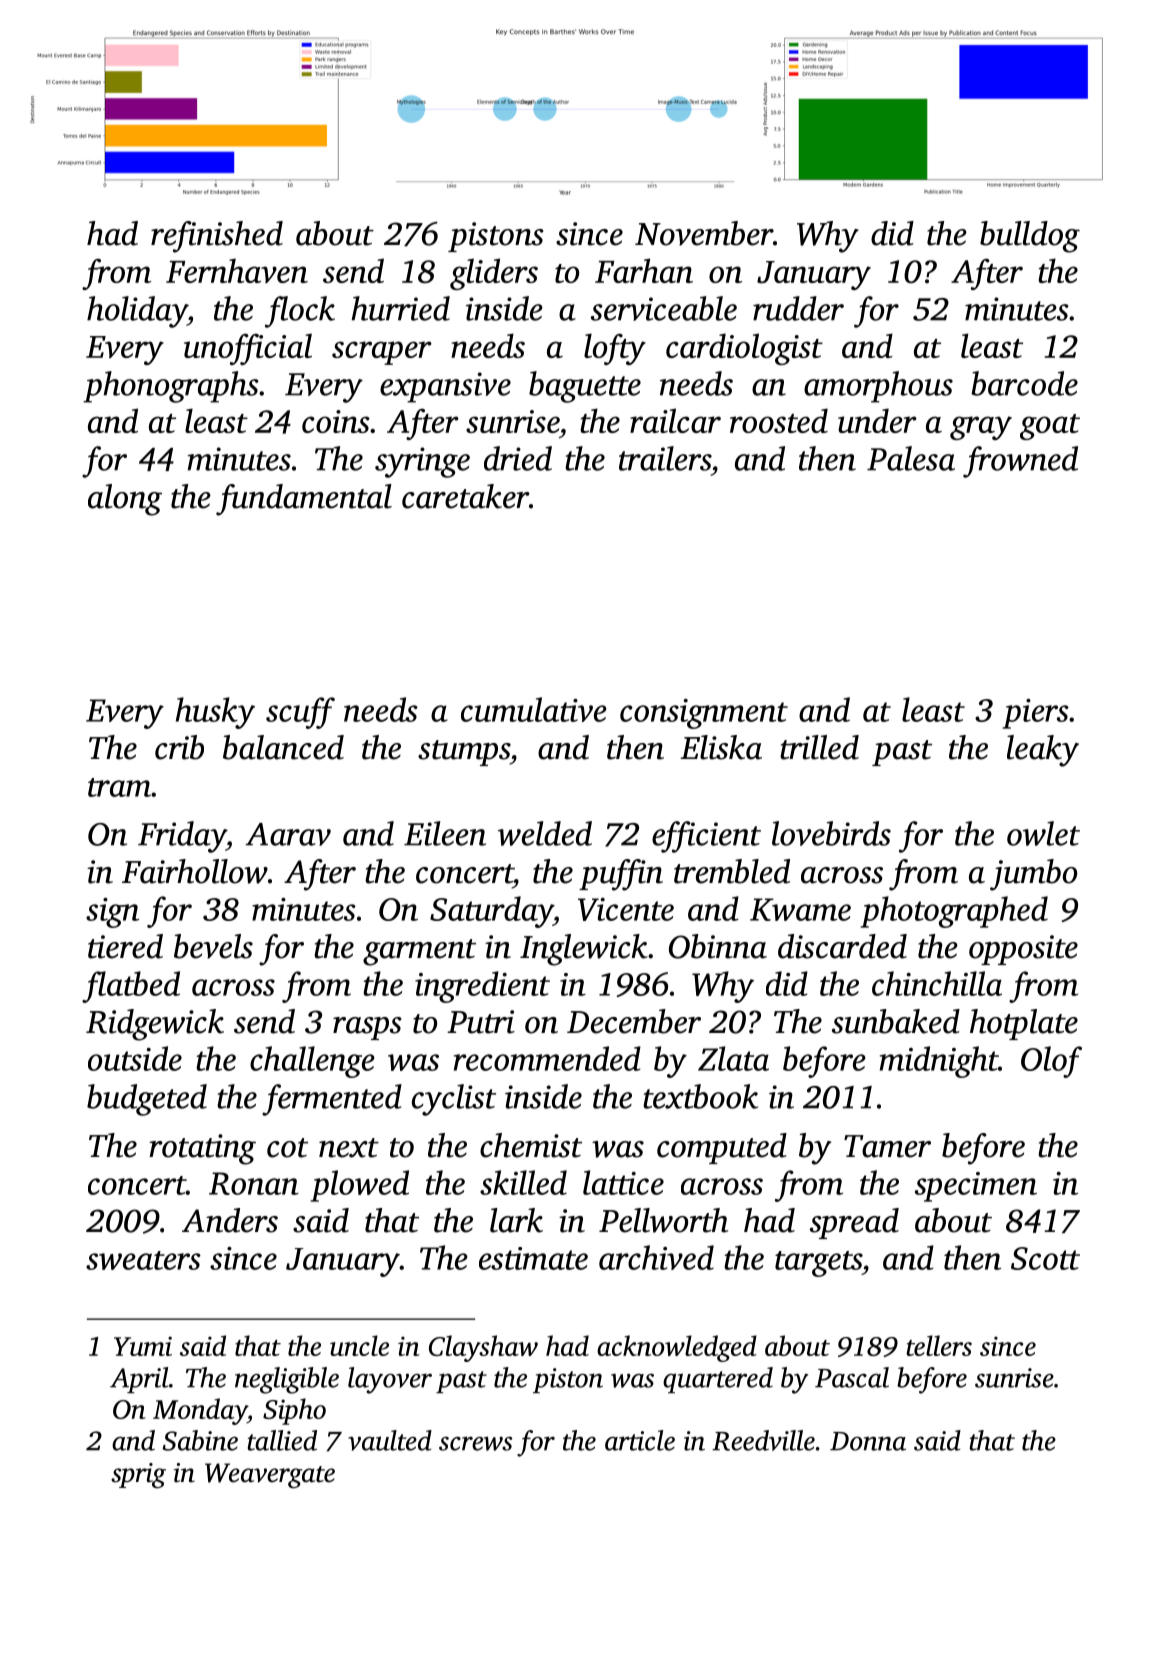  What do you see at coordinates (138, 1476) in the page?
I see `sprig` at bounding box center [138, 1476].
